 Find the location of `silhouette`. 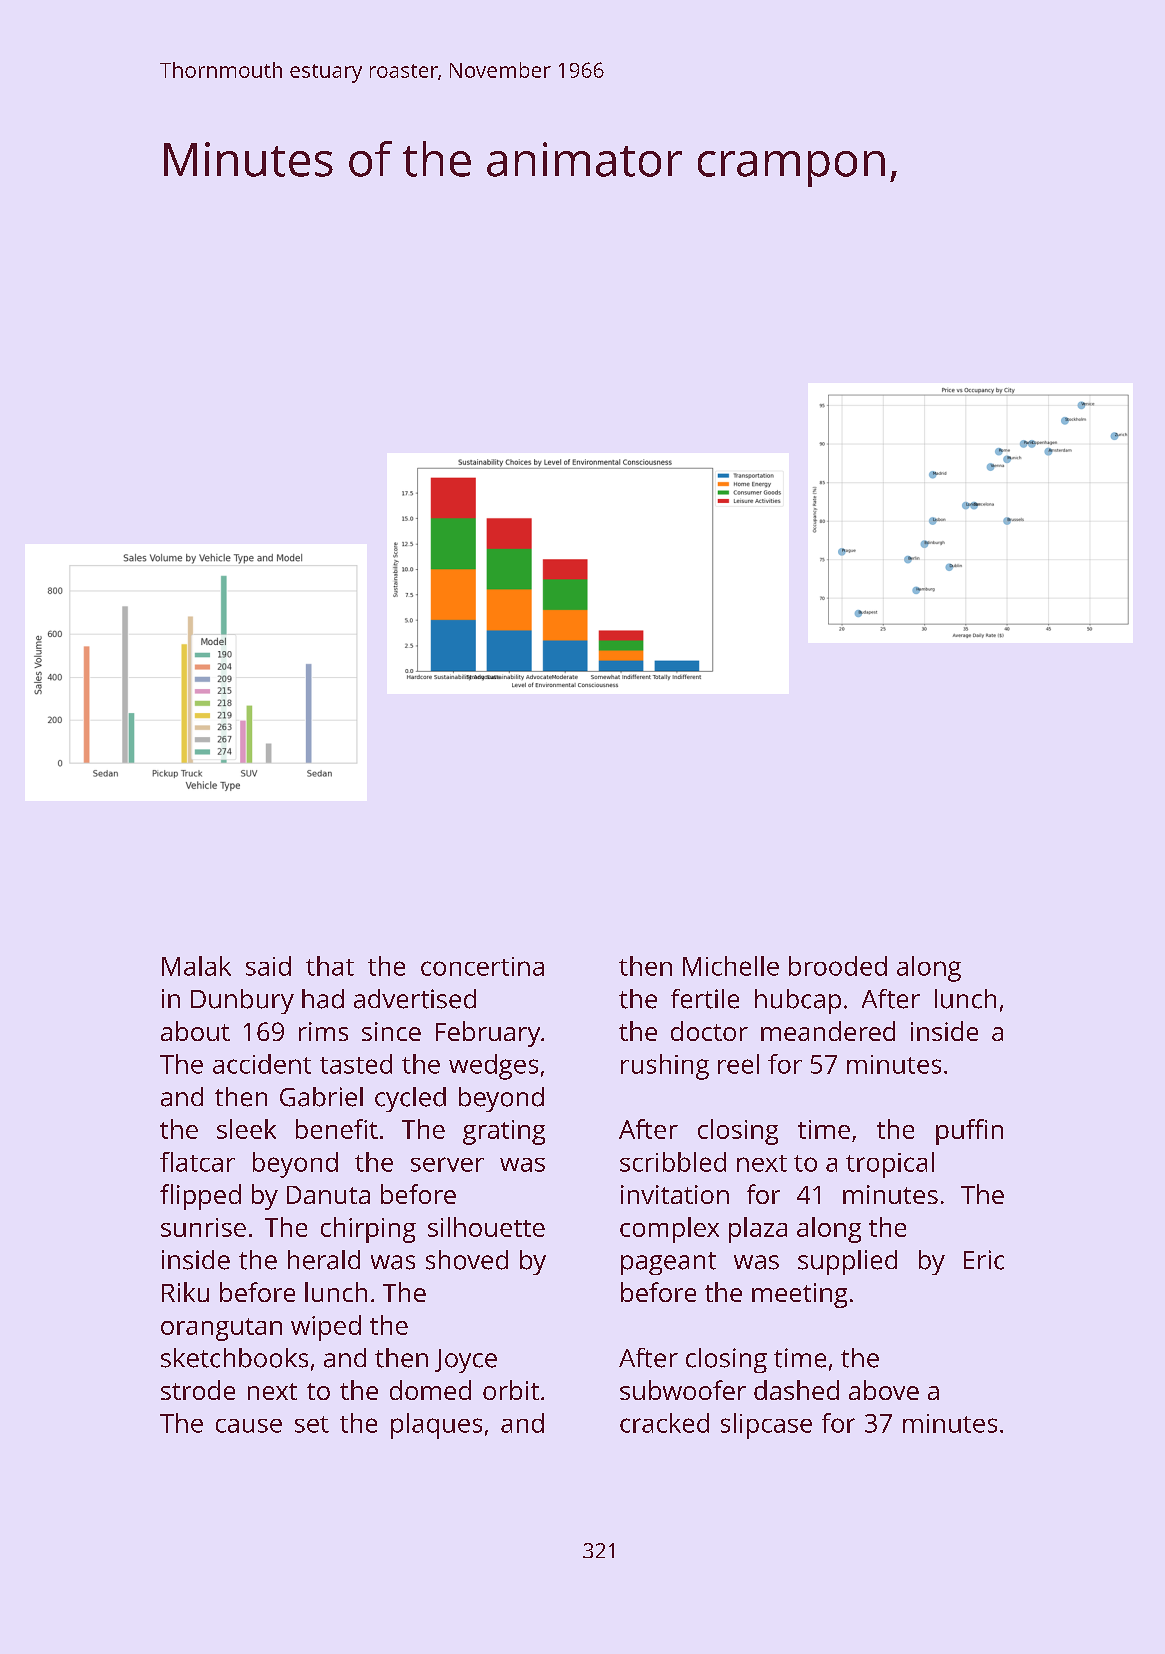

silhouette is located at coordinates (486, 1227).
